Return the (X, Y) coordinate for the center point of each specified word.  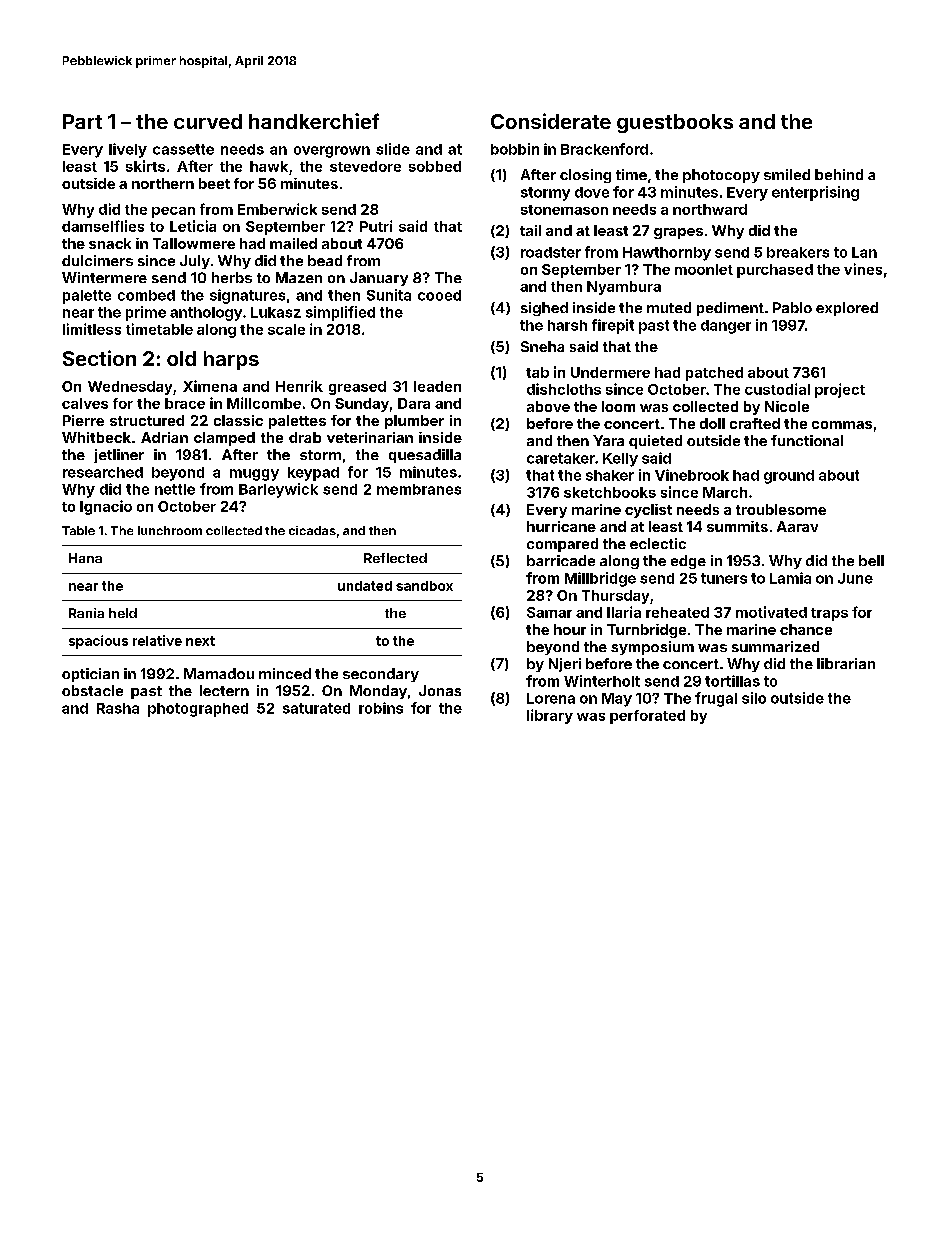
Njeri (565, 665)
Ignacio (106, 507)
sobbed (435, 166)
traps (829, 614)
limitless (92, 329)
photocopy (721, 176)
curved (208, 121)
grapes (678, 233)
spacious (98, 642)
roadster (551, 252)
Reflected (395, 558)
